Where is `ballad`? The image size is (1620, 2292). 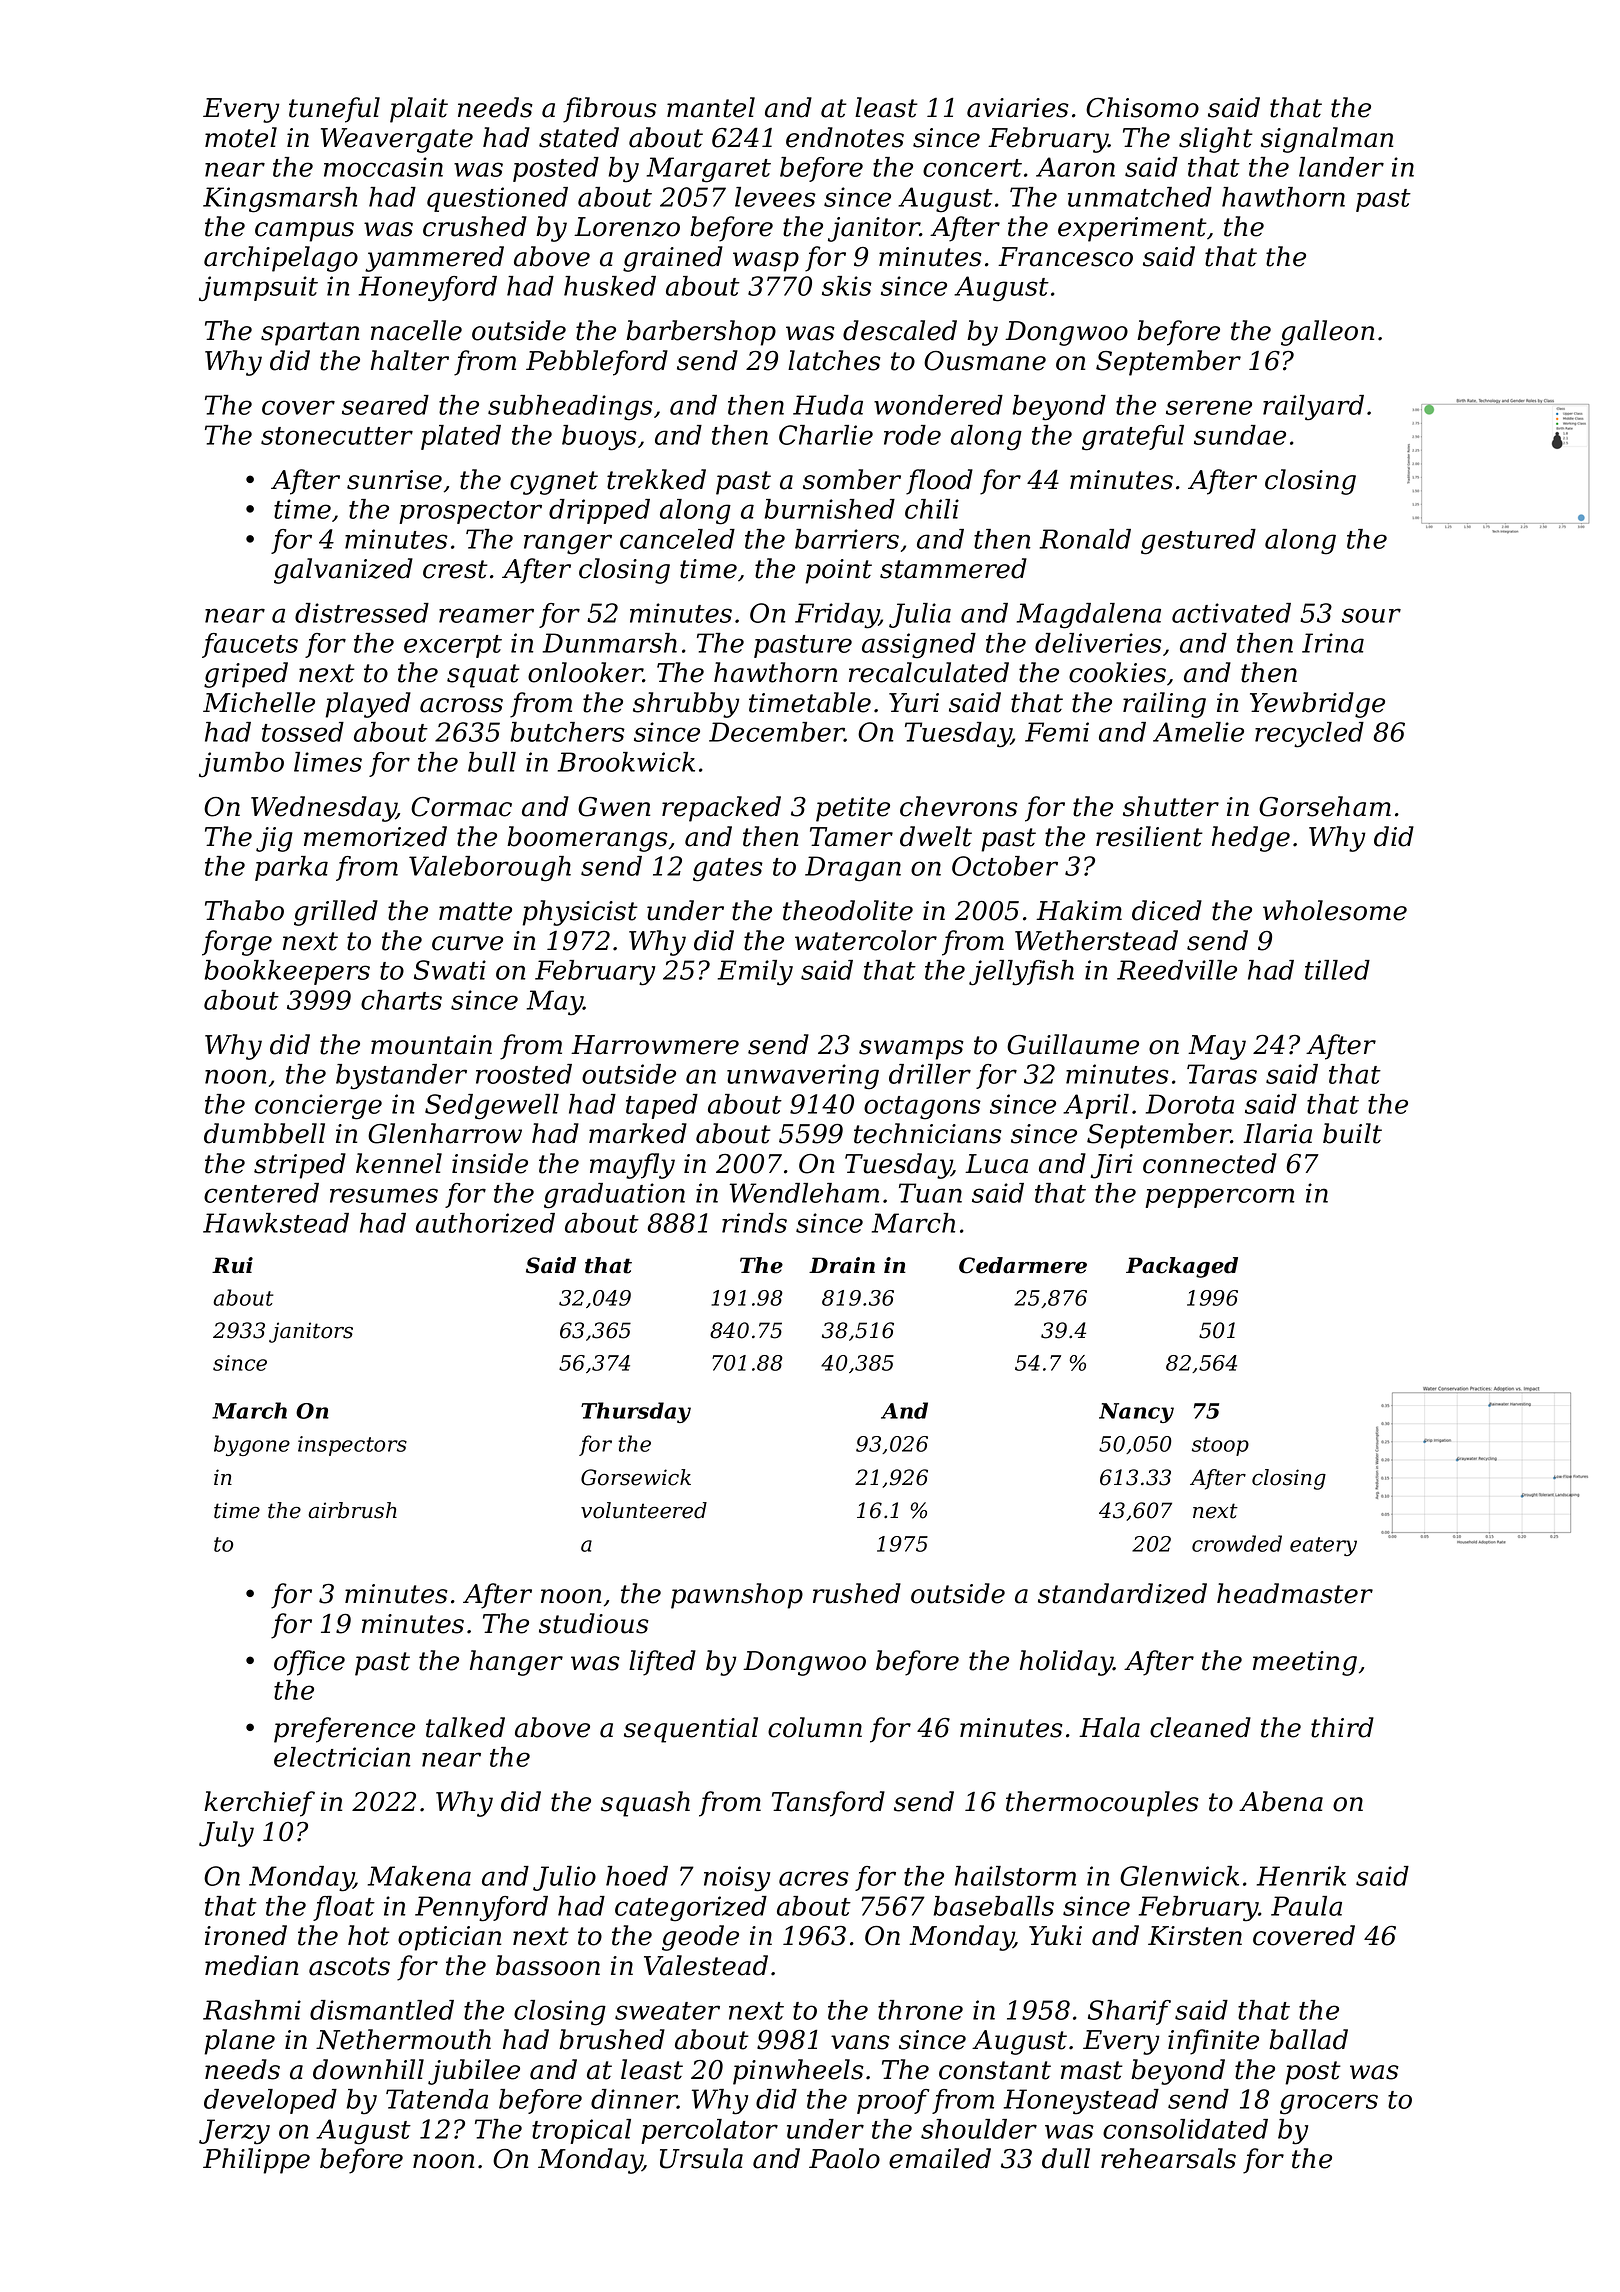
ballad is located at coordinates (1308, 2039).
